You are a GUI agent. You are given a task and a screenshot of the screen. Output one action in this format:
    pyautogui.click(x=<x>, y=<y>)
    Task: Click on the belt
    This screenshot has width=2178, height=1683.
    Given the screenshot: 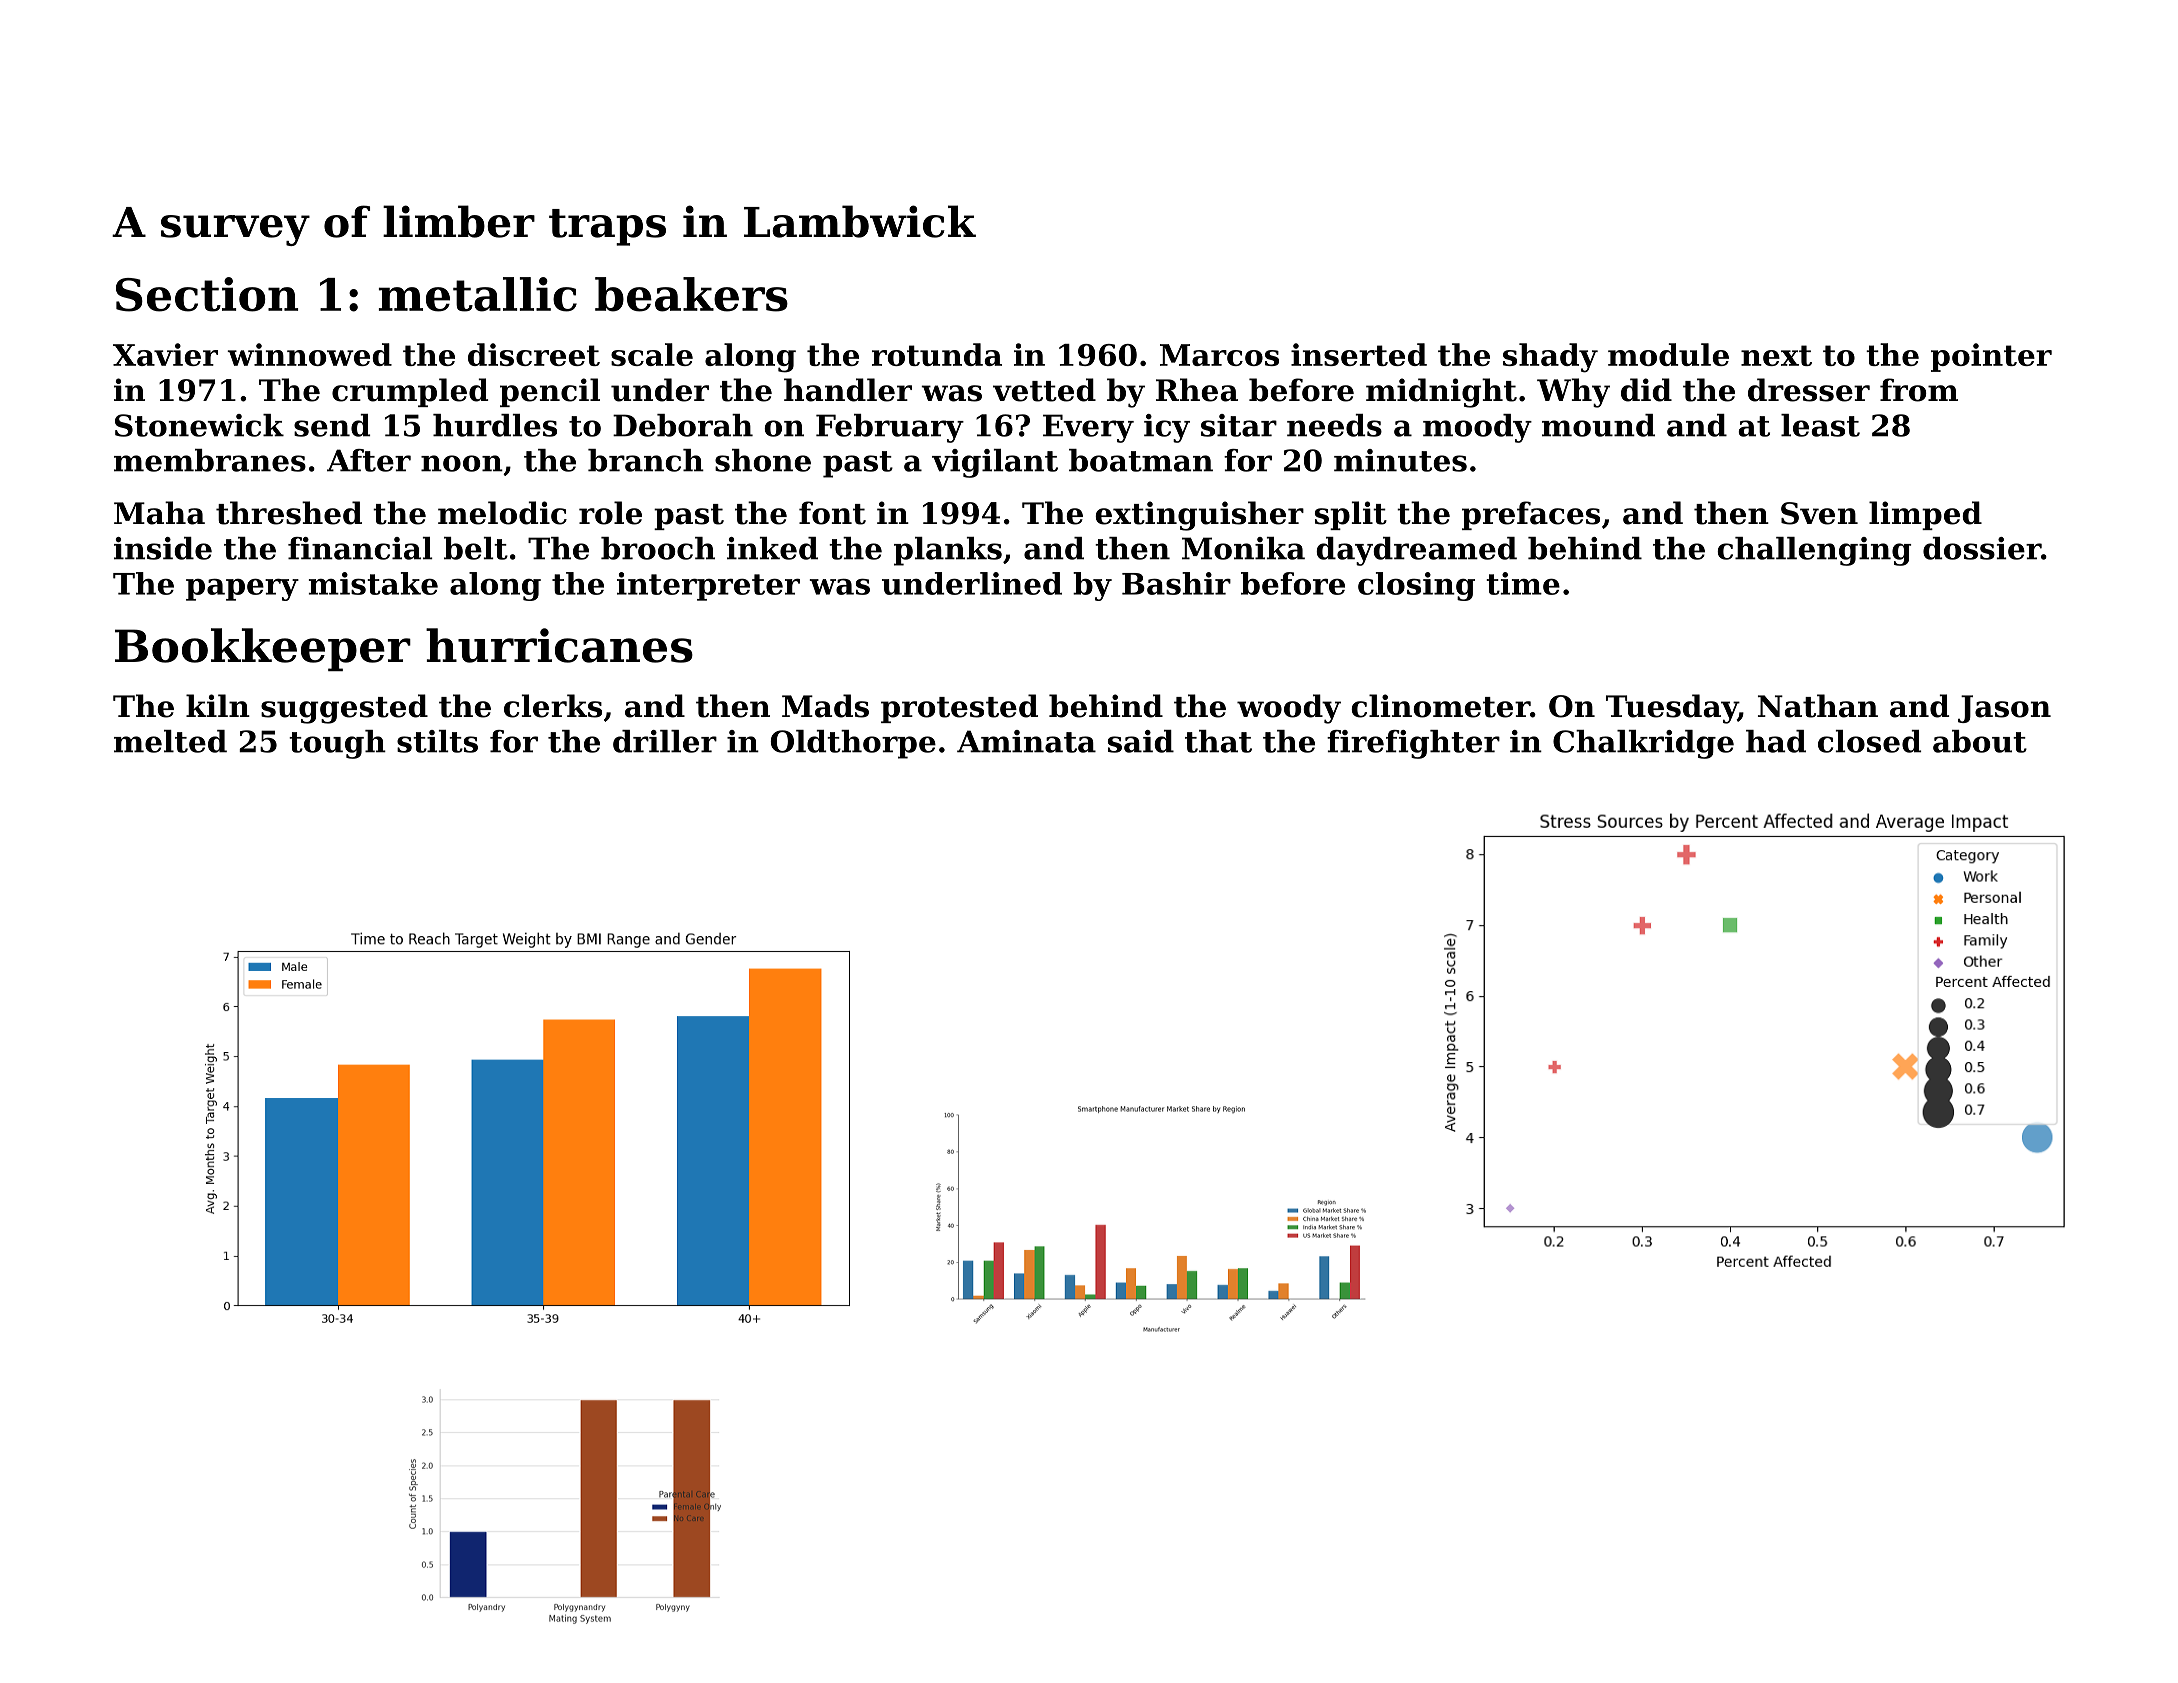 What is the action you would take?
    pyautogui.click(x=476, y=548)
